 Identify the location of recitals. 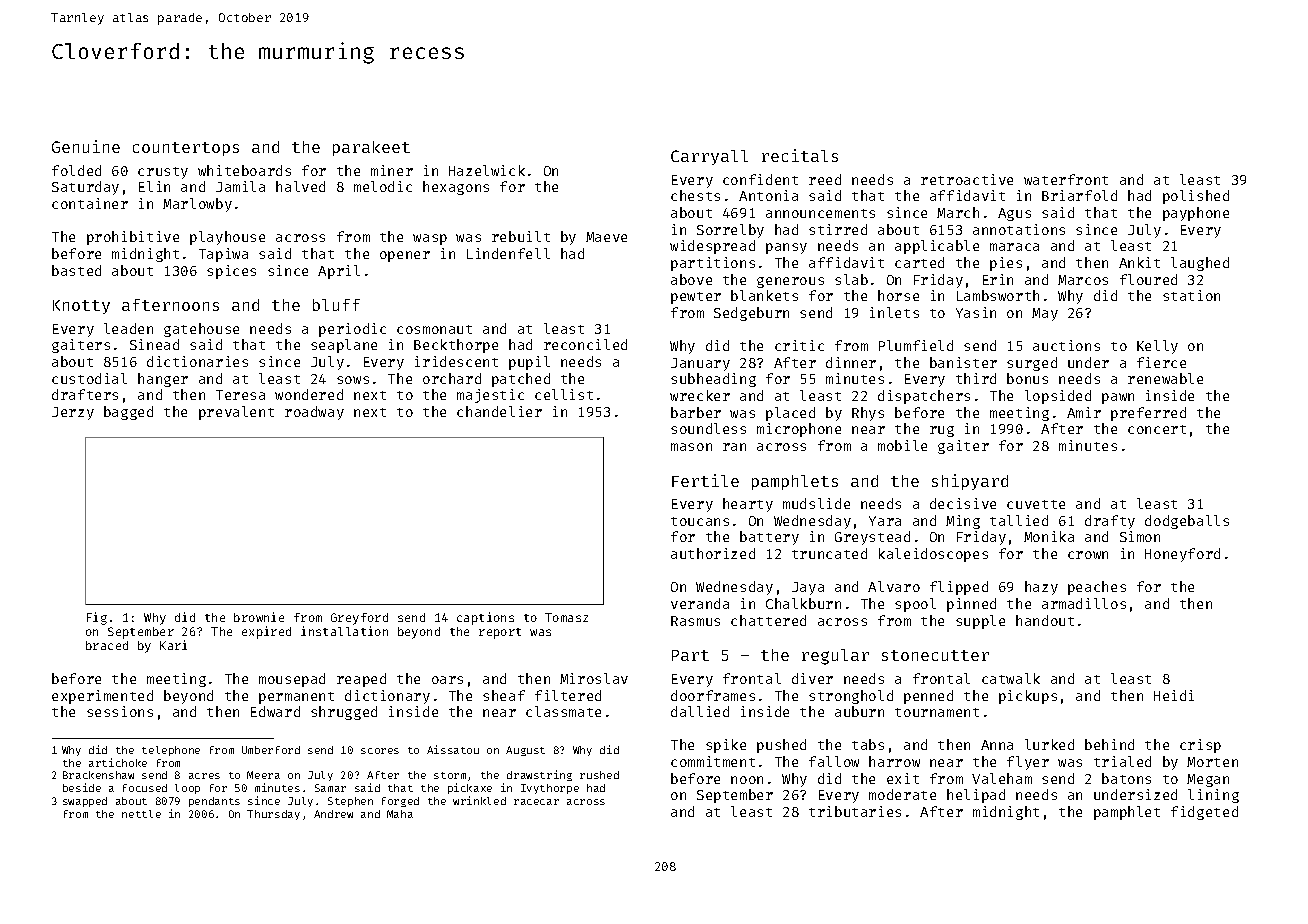
(800, 155).
